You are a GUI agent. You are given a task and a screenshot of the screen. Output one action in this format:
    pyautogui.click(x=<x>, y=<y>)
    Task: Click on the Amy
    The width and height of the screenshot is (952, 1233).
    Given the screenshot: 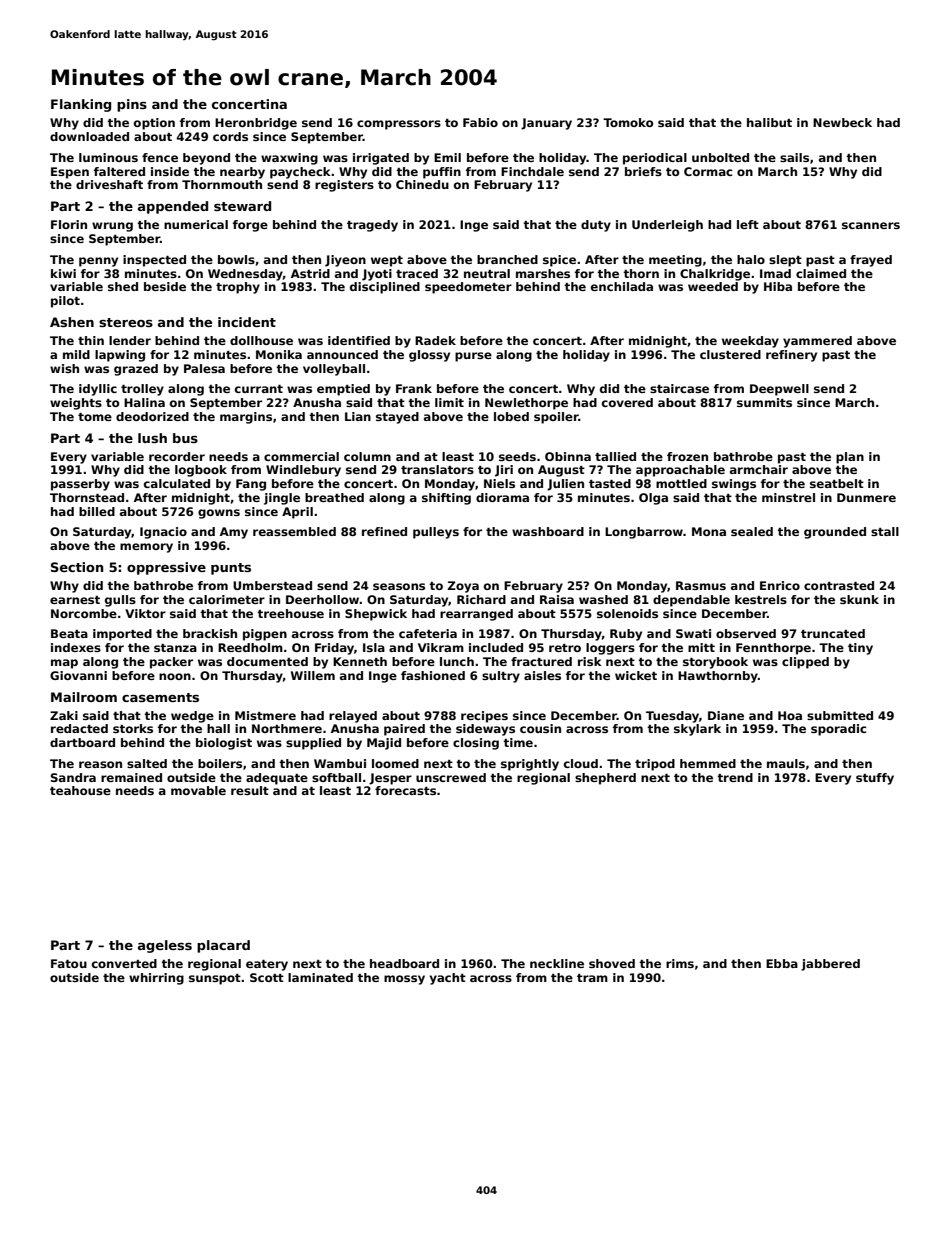 What is the action you would take?
    pyautogui.click(x=234, y=533)
